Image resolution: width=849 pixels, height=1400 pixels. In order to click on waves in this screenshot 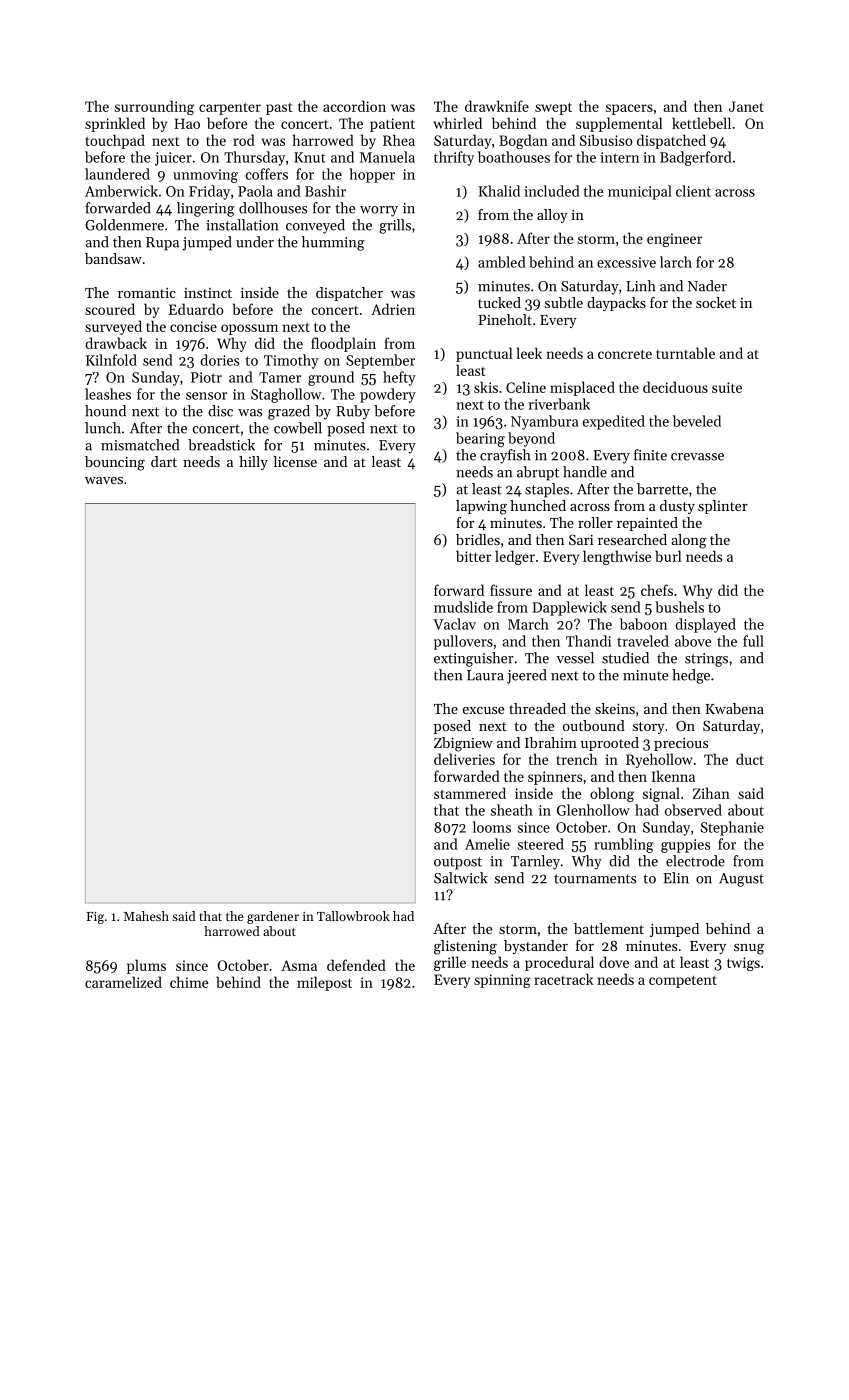, I will do `click(104, 480)`.
